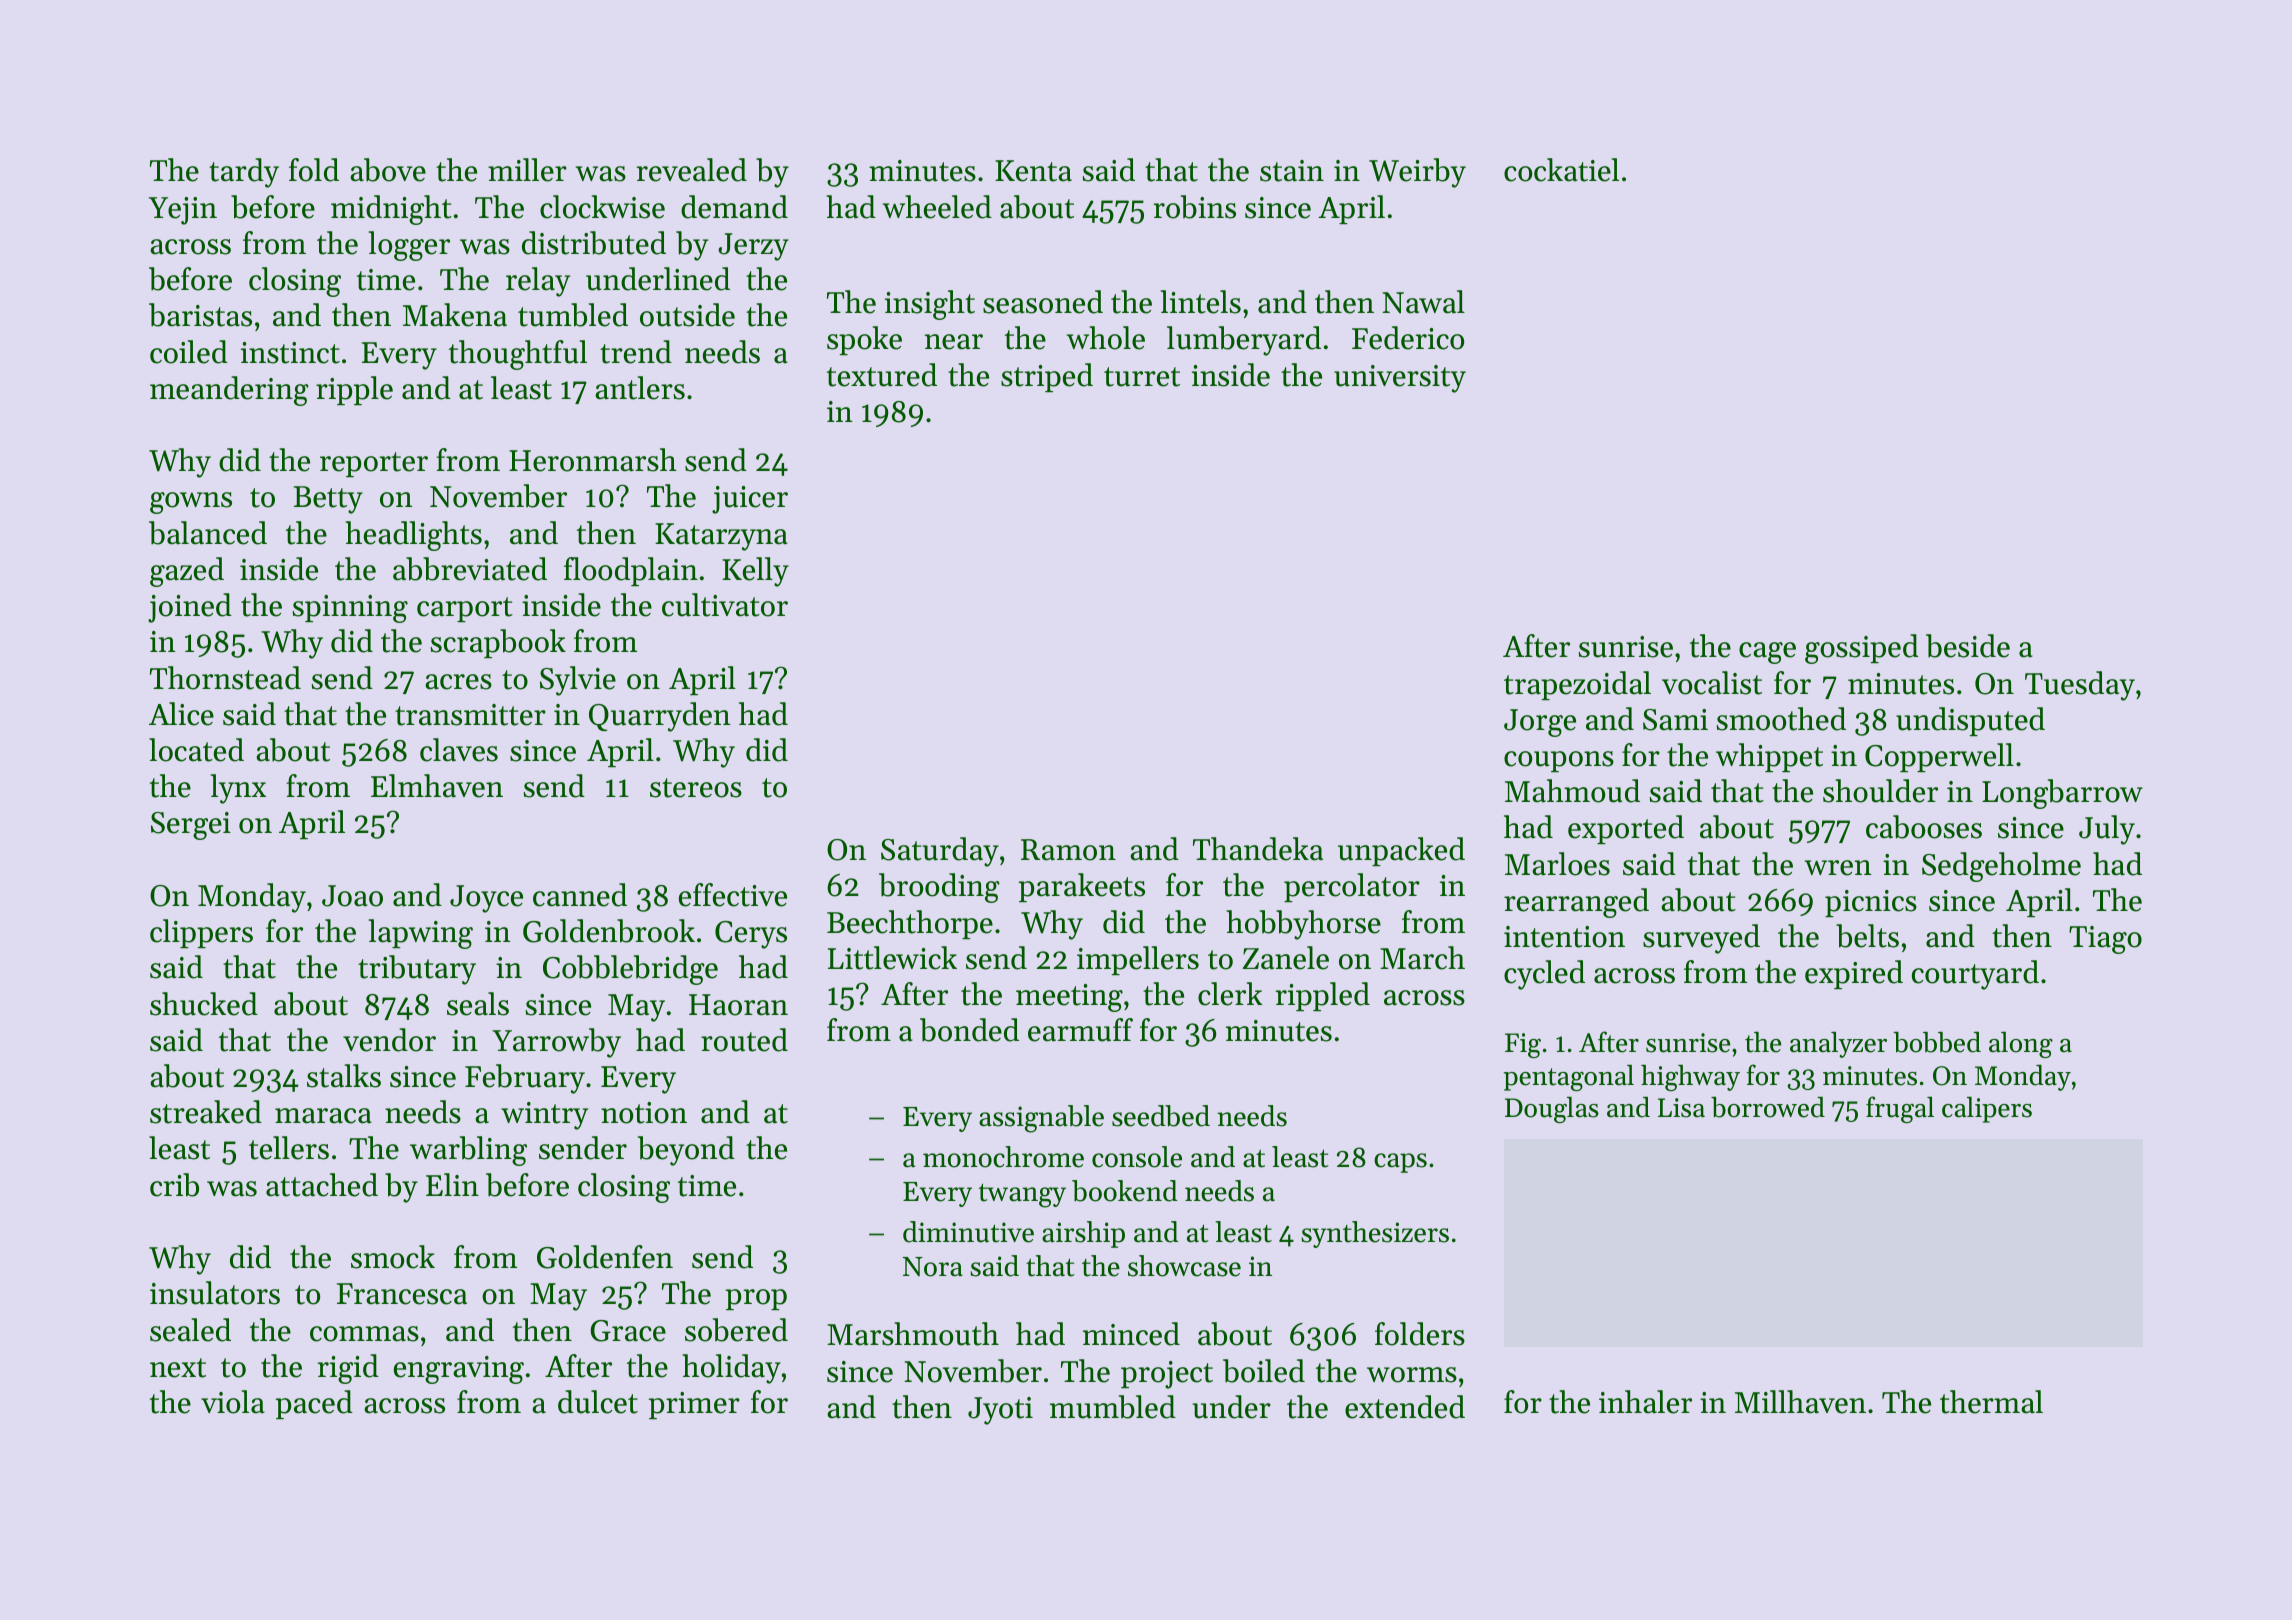 This image has width=2292, height=1620. Describe the element at coordinates (1400, 379) in the image. I see `university` at that location.
